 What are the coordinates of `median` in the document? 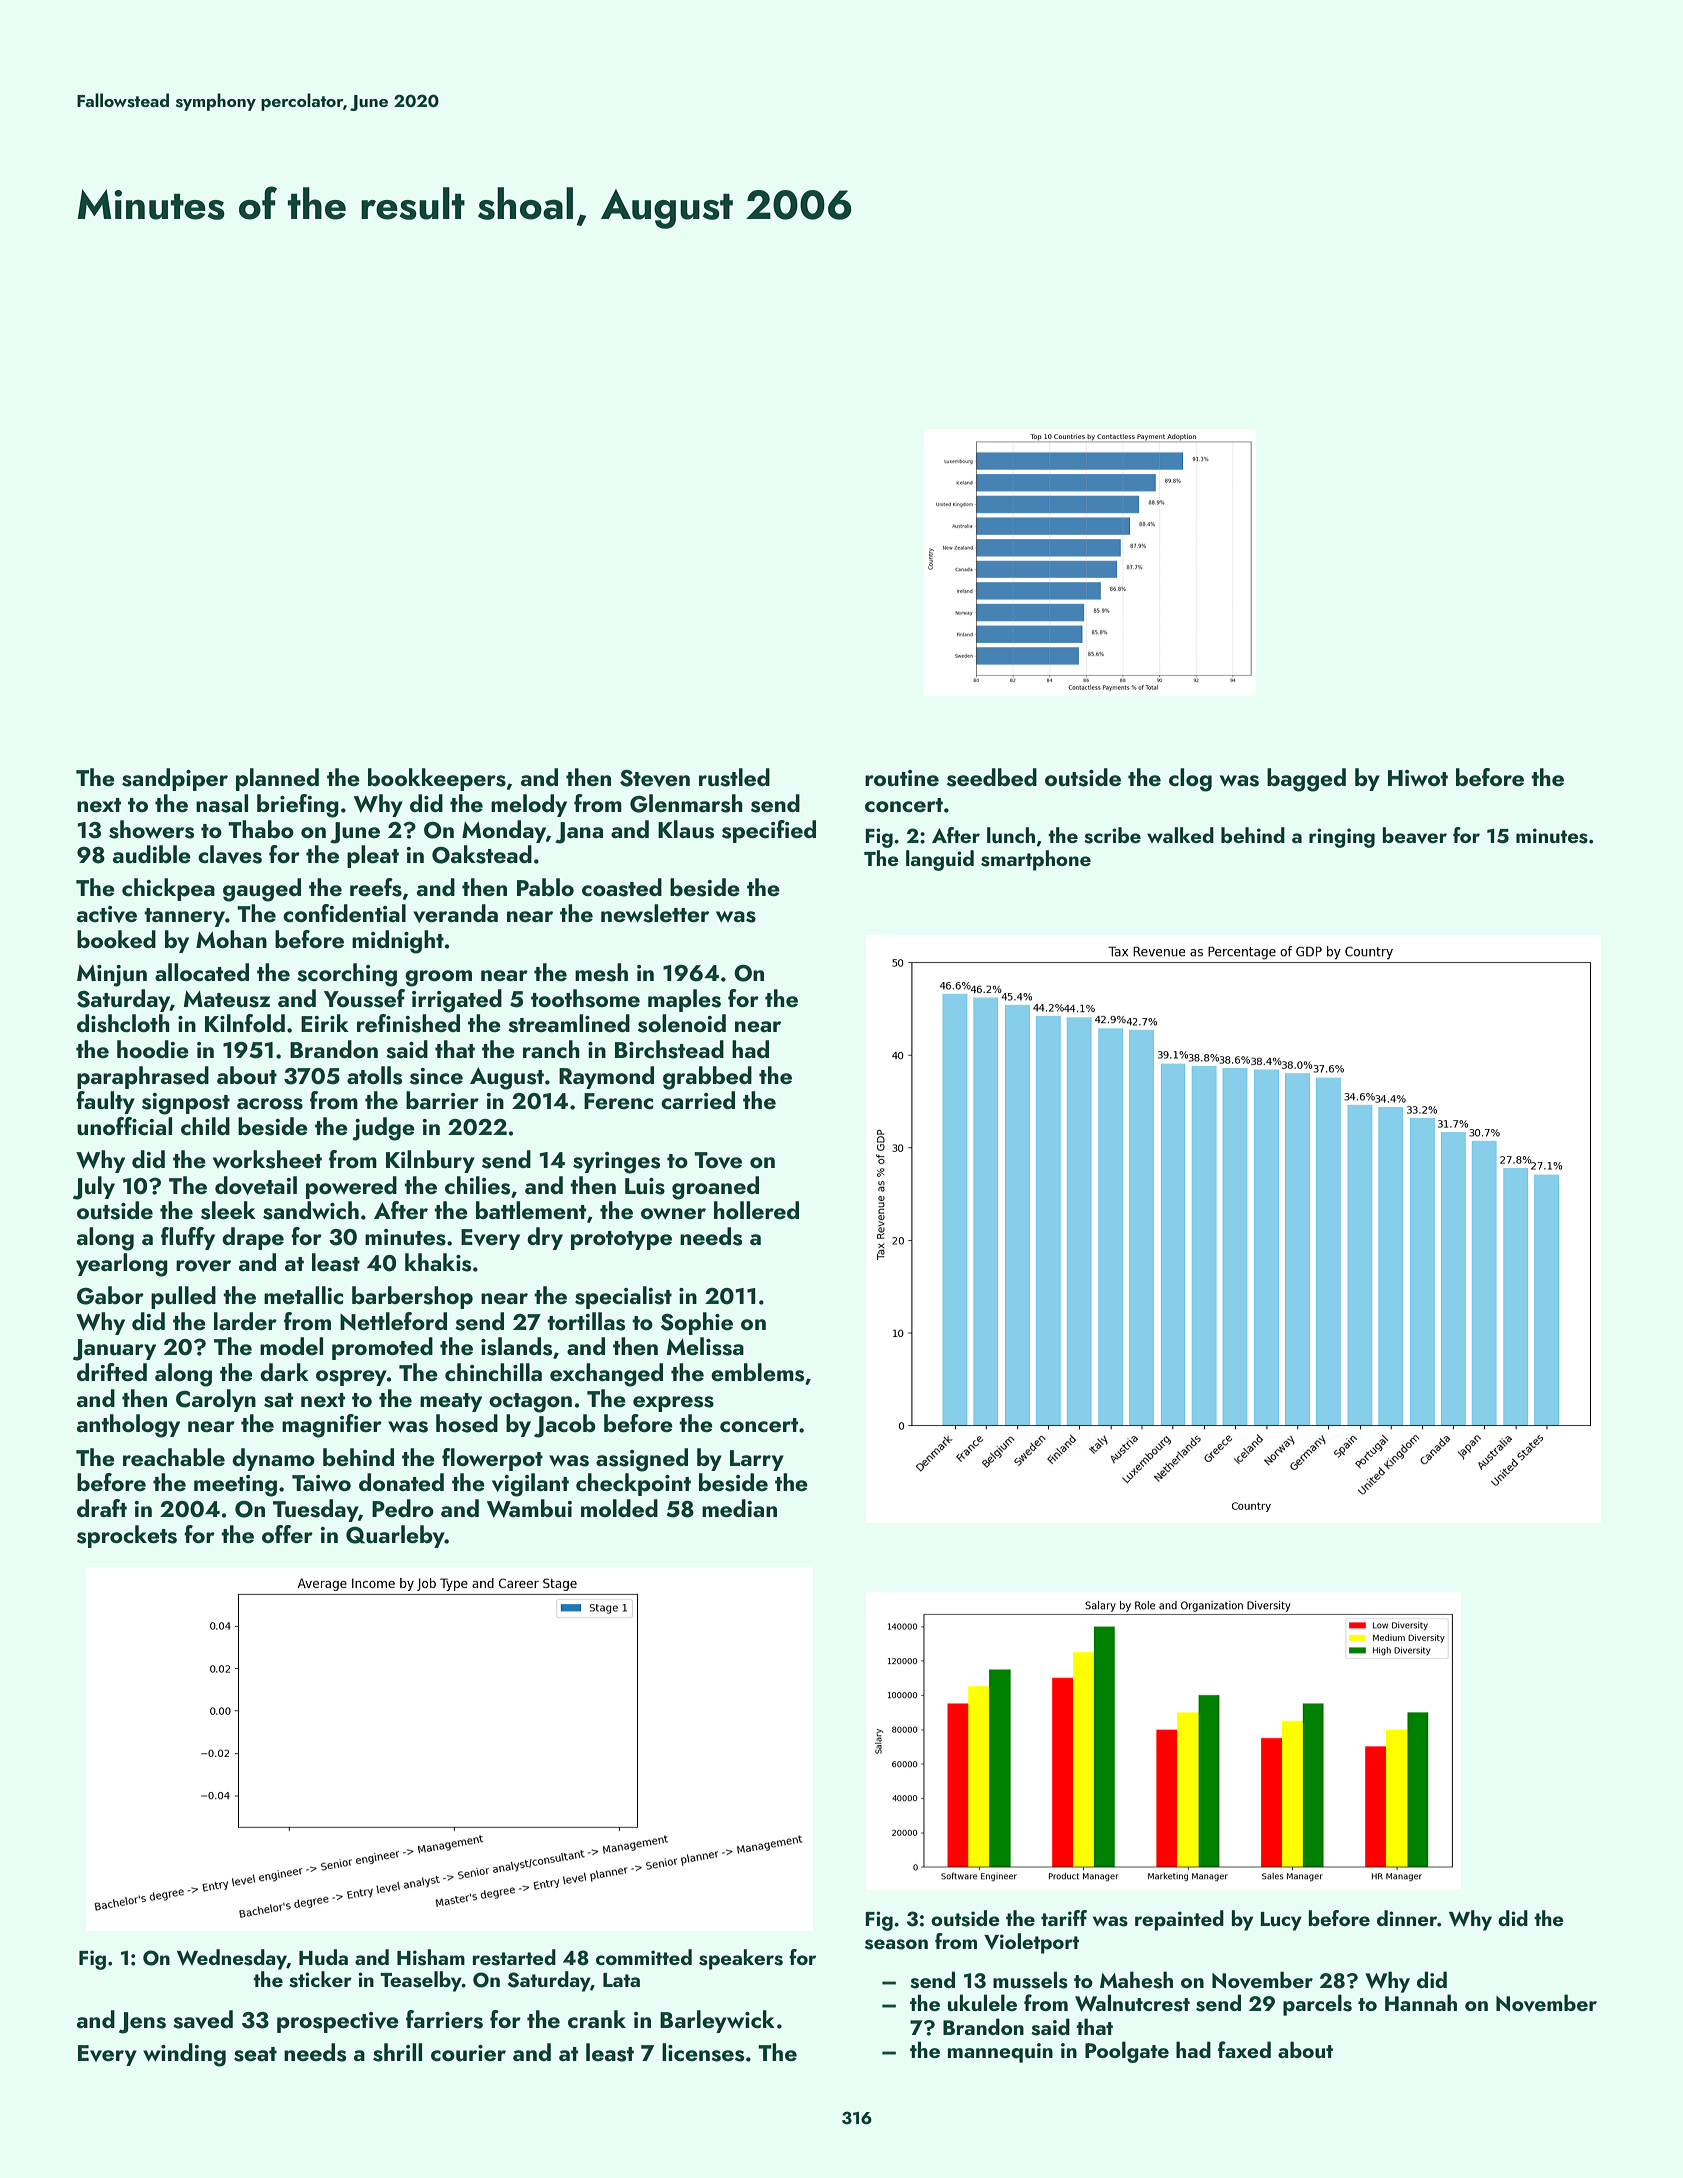 It's located at (739, 1508).
